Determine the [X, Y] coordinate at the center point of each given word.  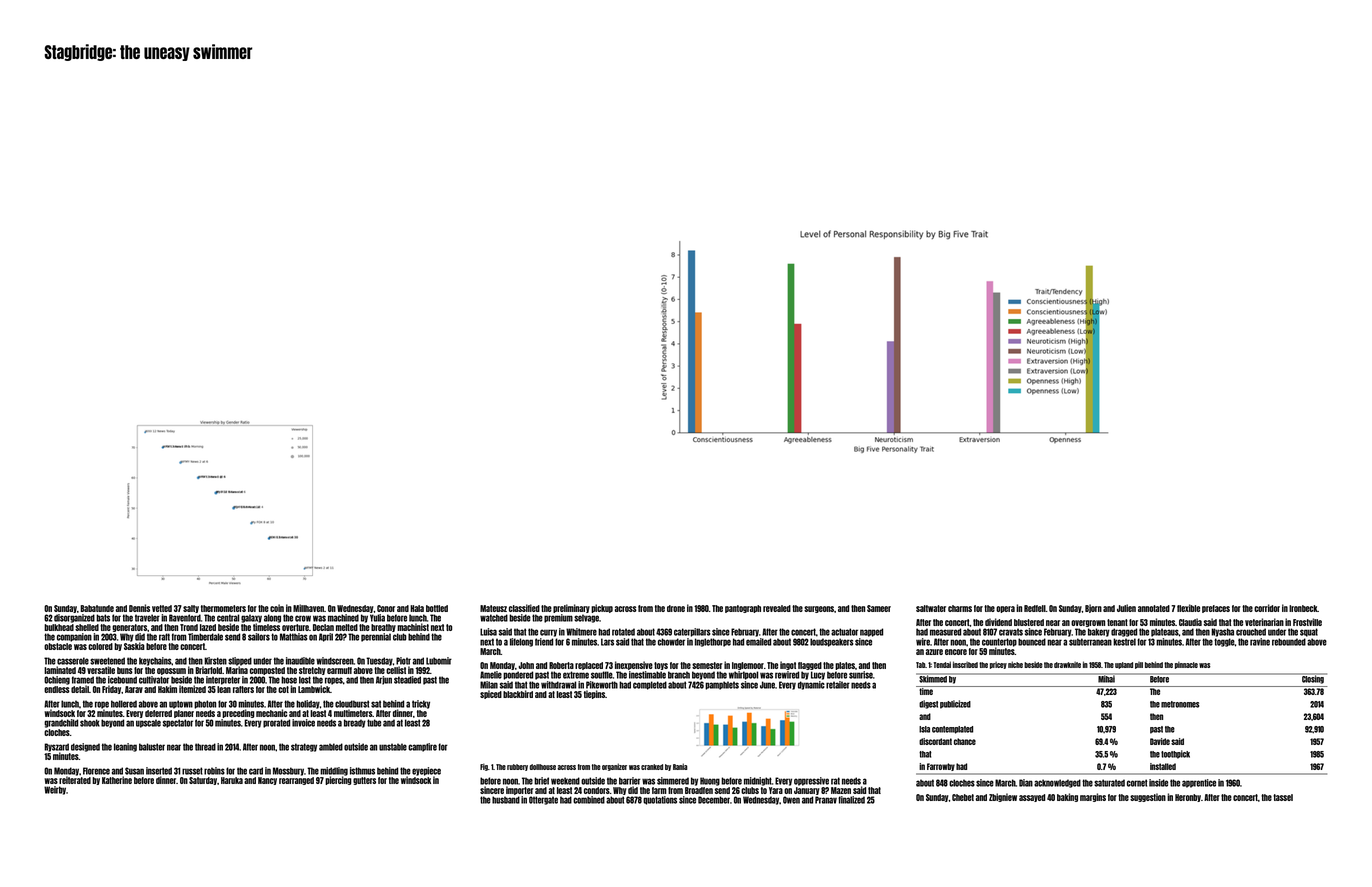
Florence [96, 771]
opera [1005, 609]
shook [90, 723]
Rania [680, 766]
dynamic [811, 685]
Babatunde [97, 608]
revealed [777, 608]
